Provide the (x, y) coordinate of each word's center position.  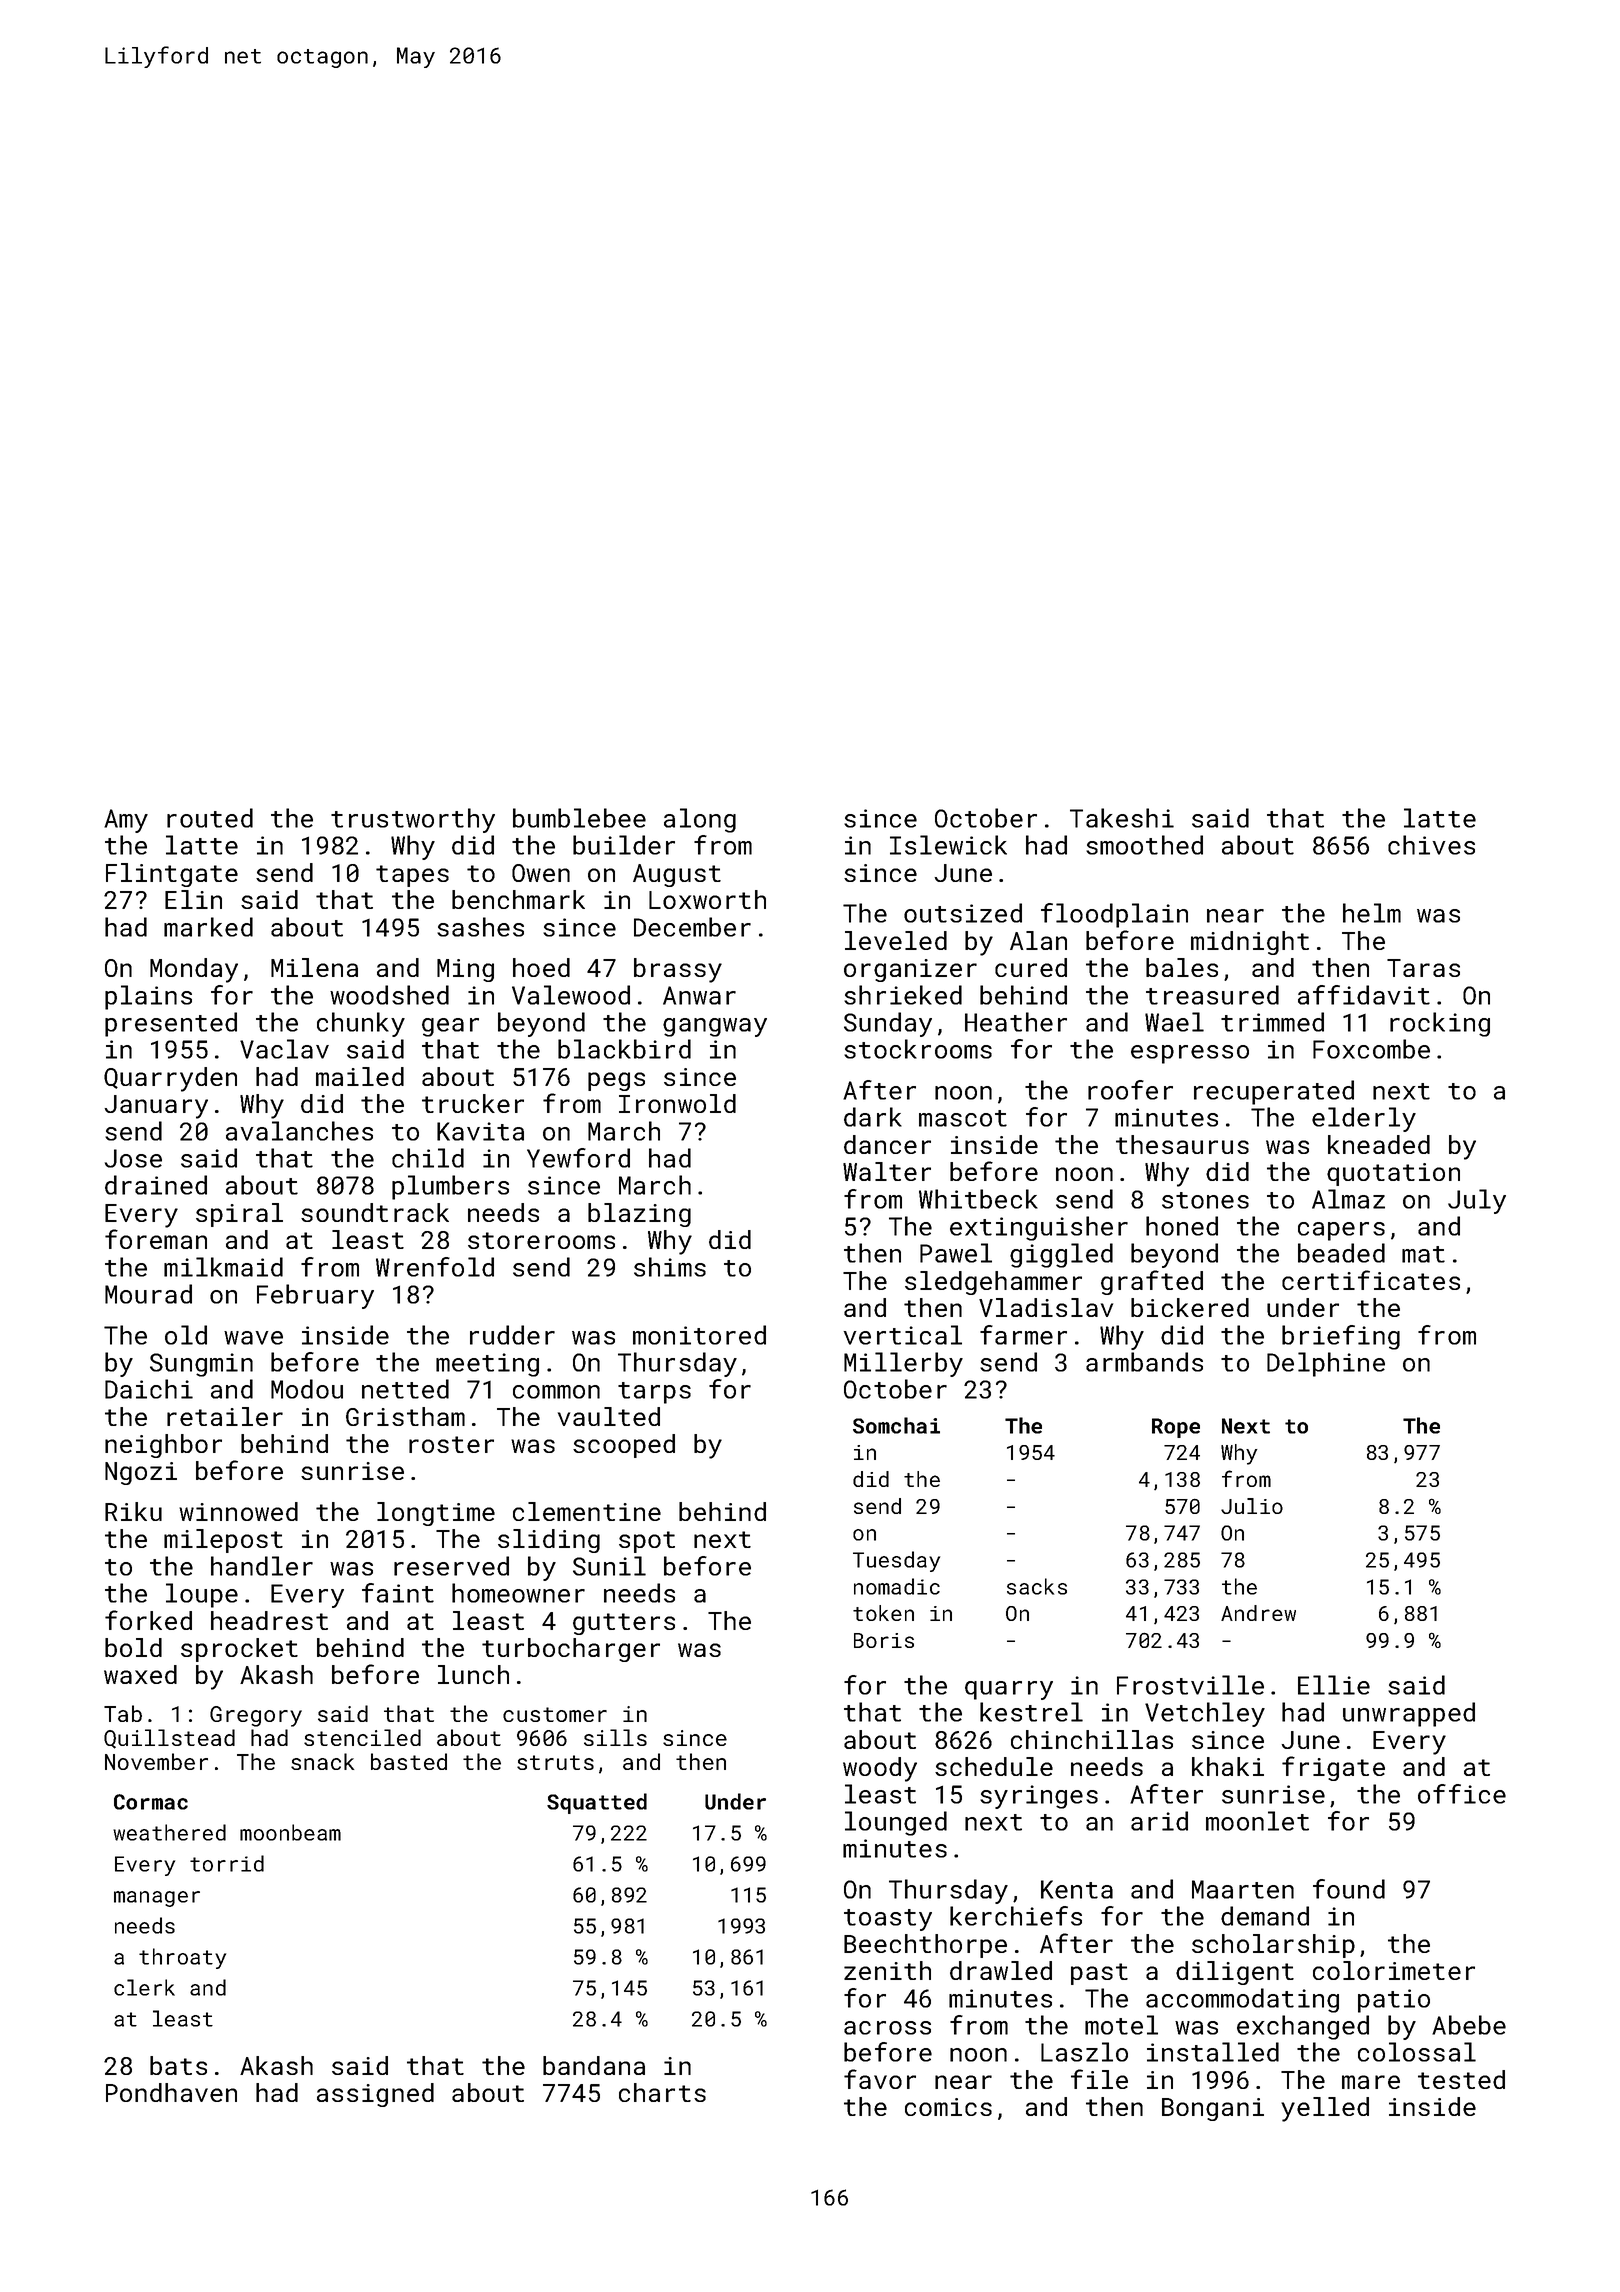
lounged (896, 1823)
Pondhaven (171, 2092)
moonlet (1257, 1821)
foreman (156, 1239)
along (700, 820)
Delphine (1326, 1364)
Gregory (256, 1716)
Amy (126, 821)
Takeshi (1122, 818)
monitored (699, 1335)
